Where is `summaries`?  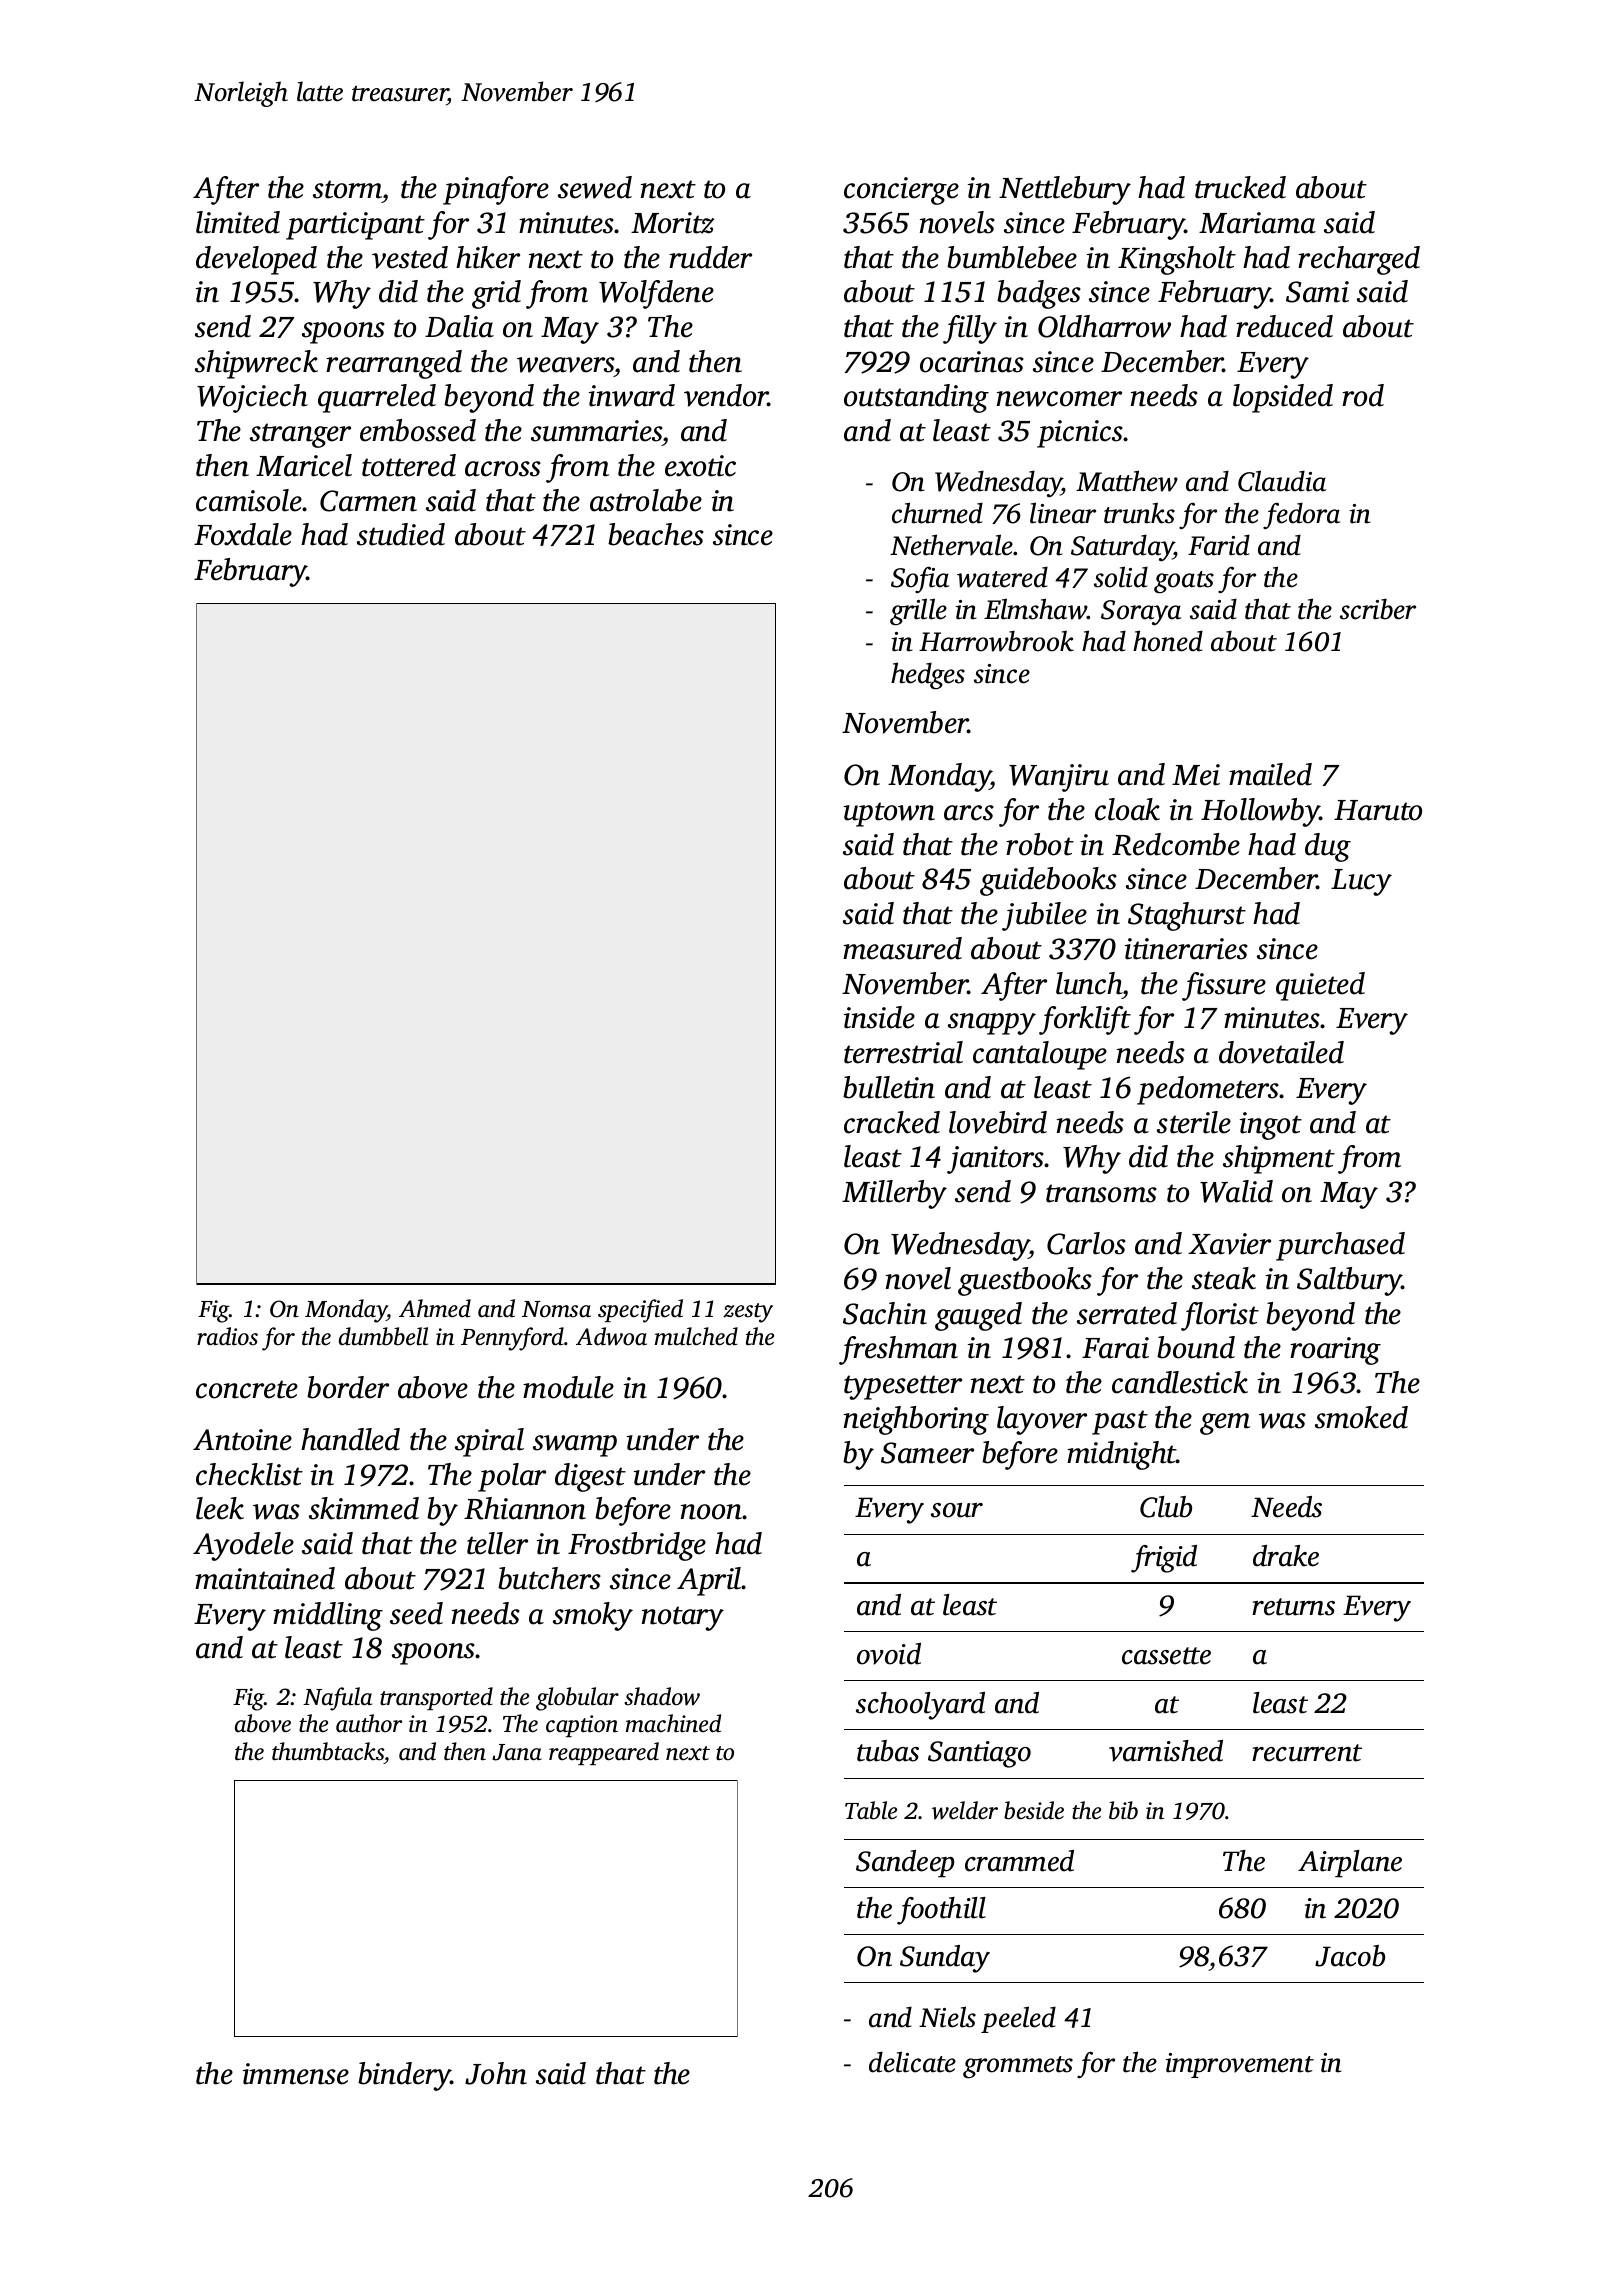
summaries is located at coordinates (596, 431).
